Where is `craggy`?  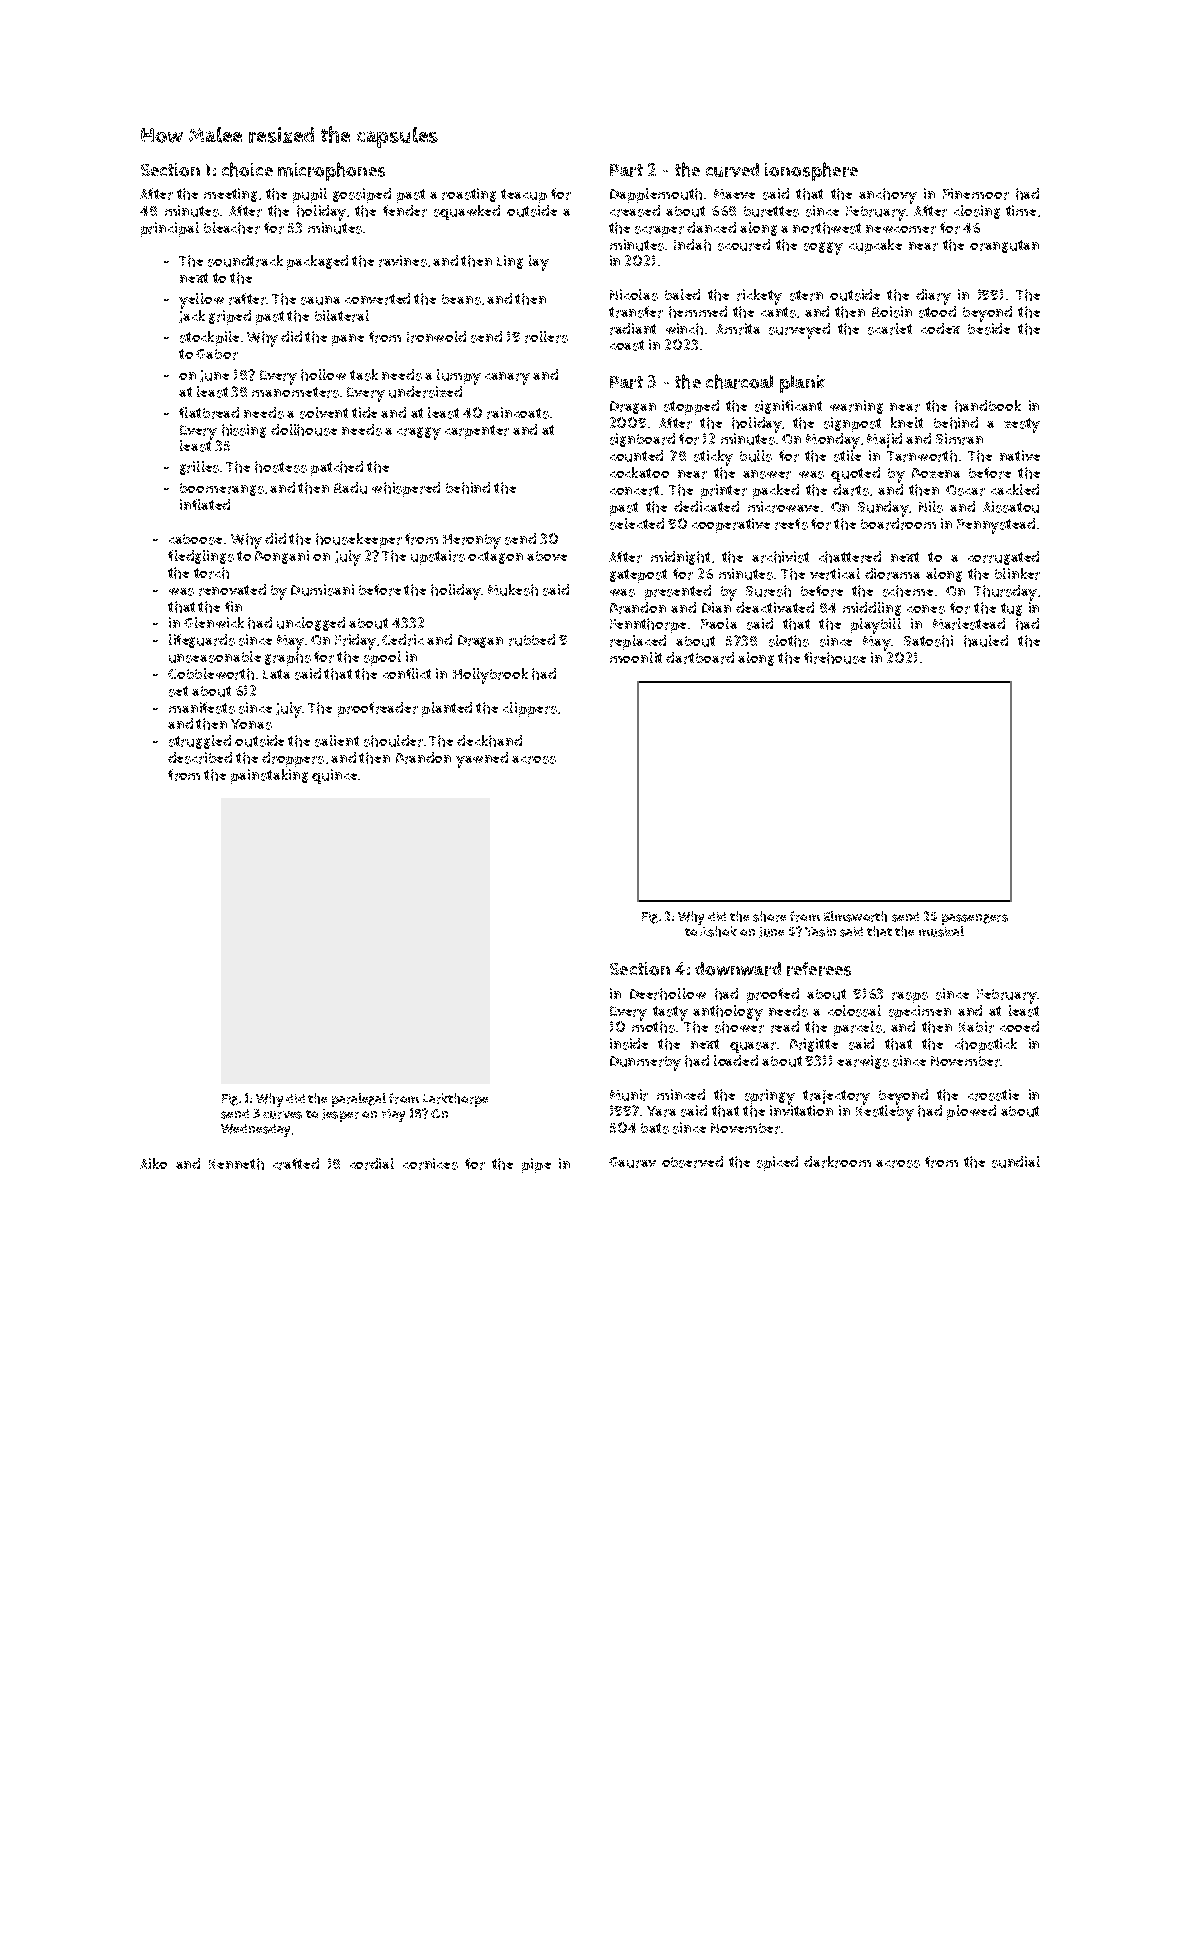
craggy is located at coordinates (419, 433).
